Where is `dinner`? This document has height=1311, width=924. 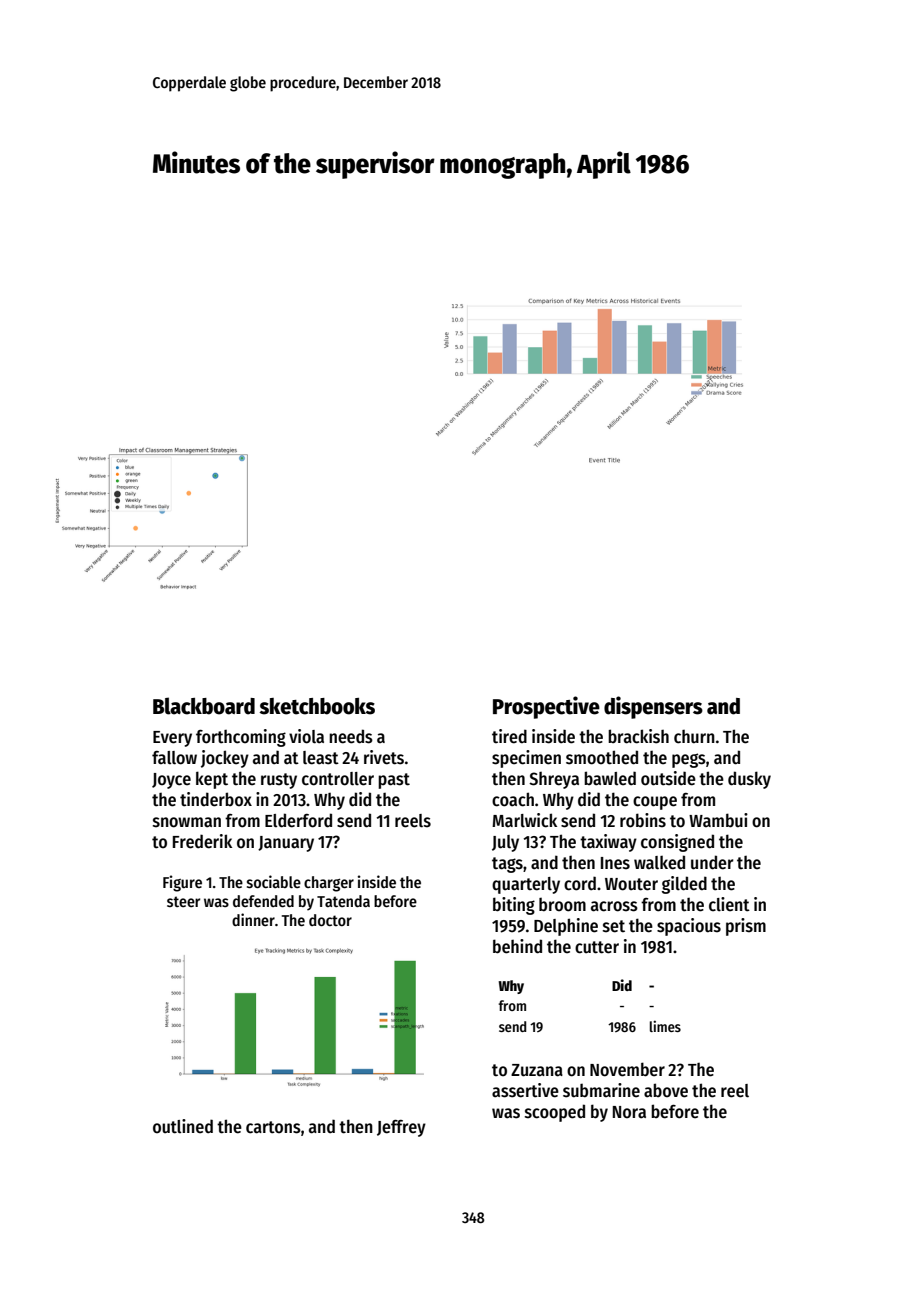 dinner is located at coordinates (253, 919).
